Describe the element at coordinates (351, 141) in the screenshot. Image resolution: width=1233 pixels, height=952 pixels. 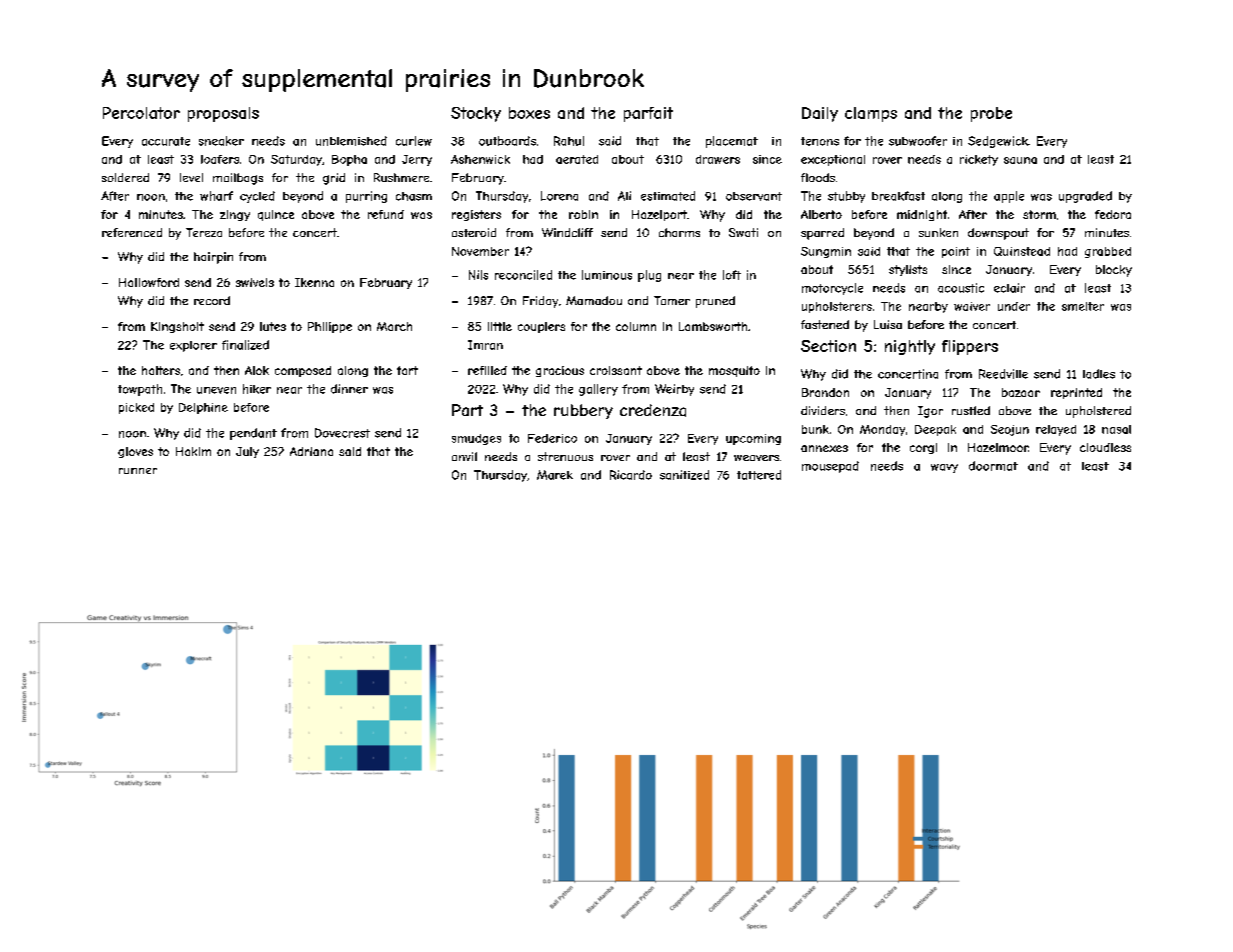
I see `unblemished` at that location.
